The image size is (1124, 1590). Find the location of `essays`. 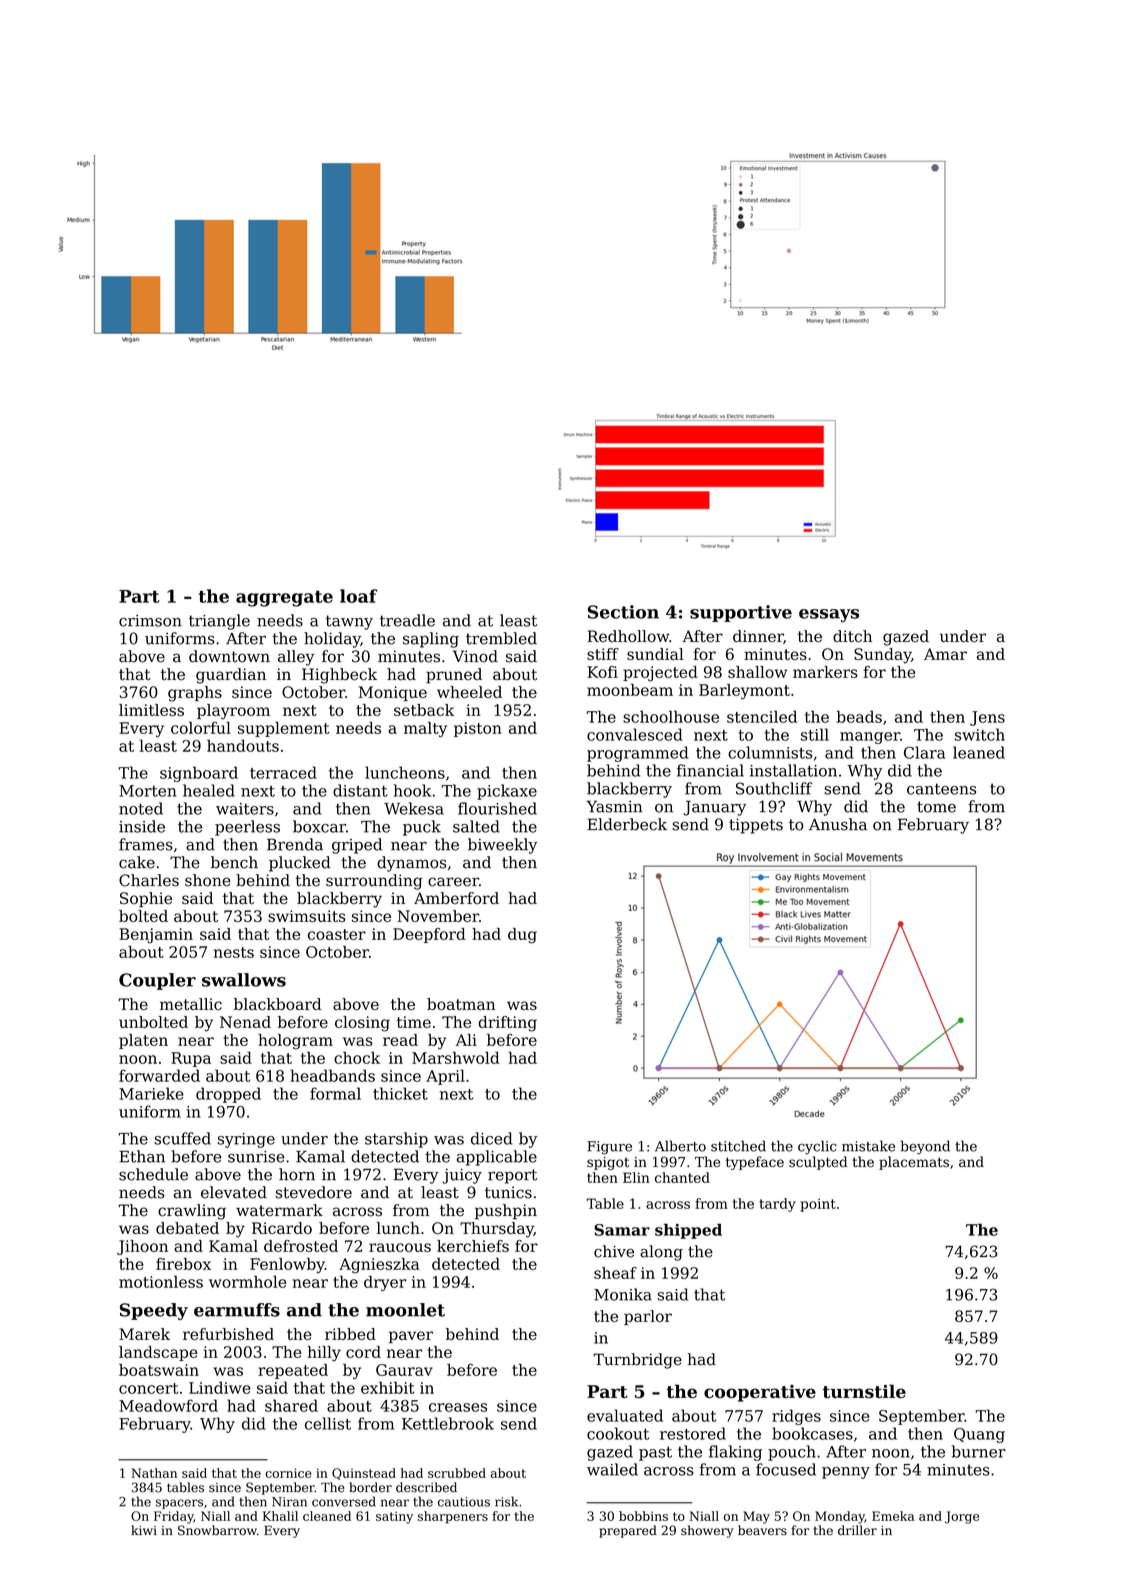

essays is located at coordinates (829, 615).
